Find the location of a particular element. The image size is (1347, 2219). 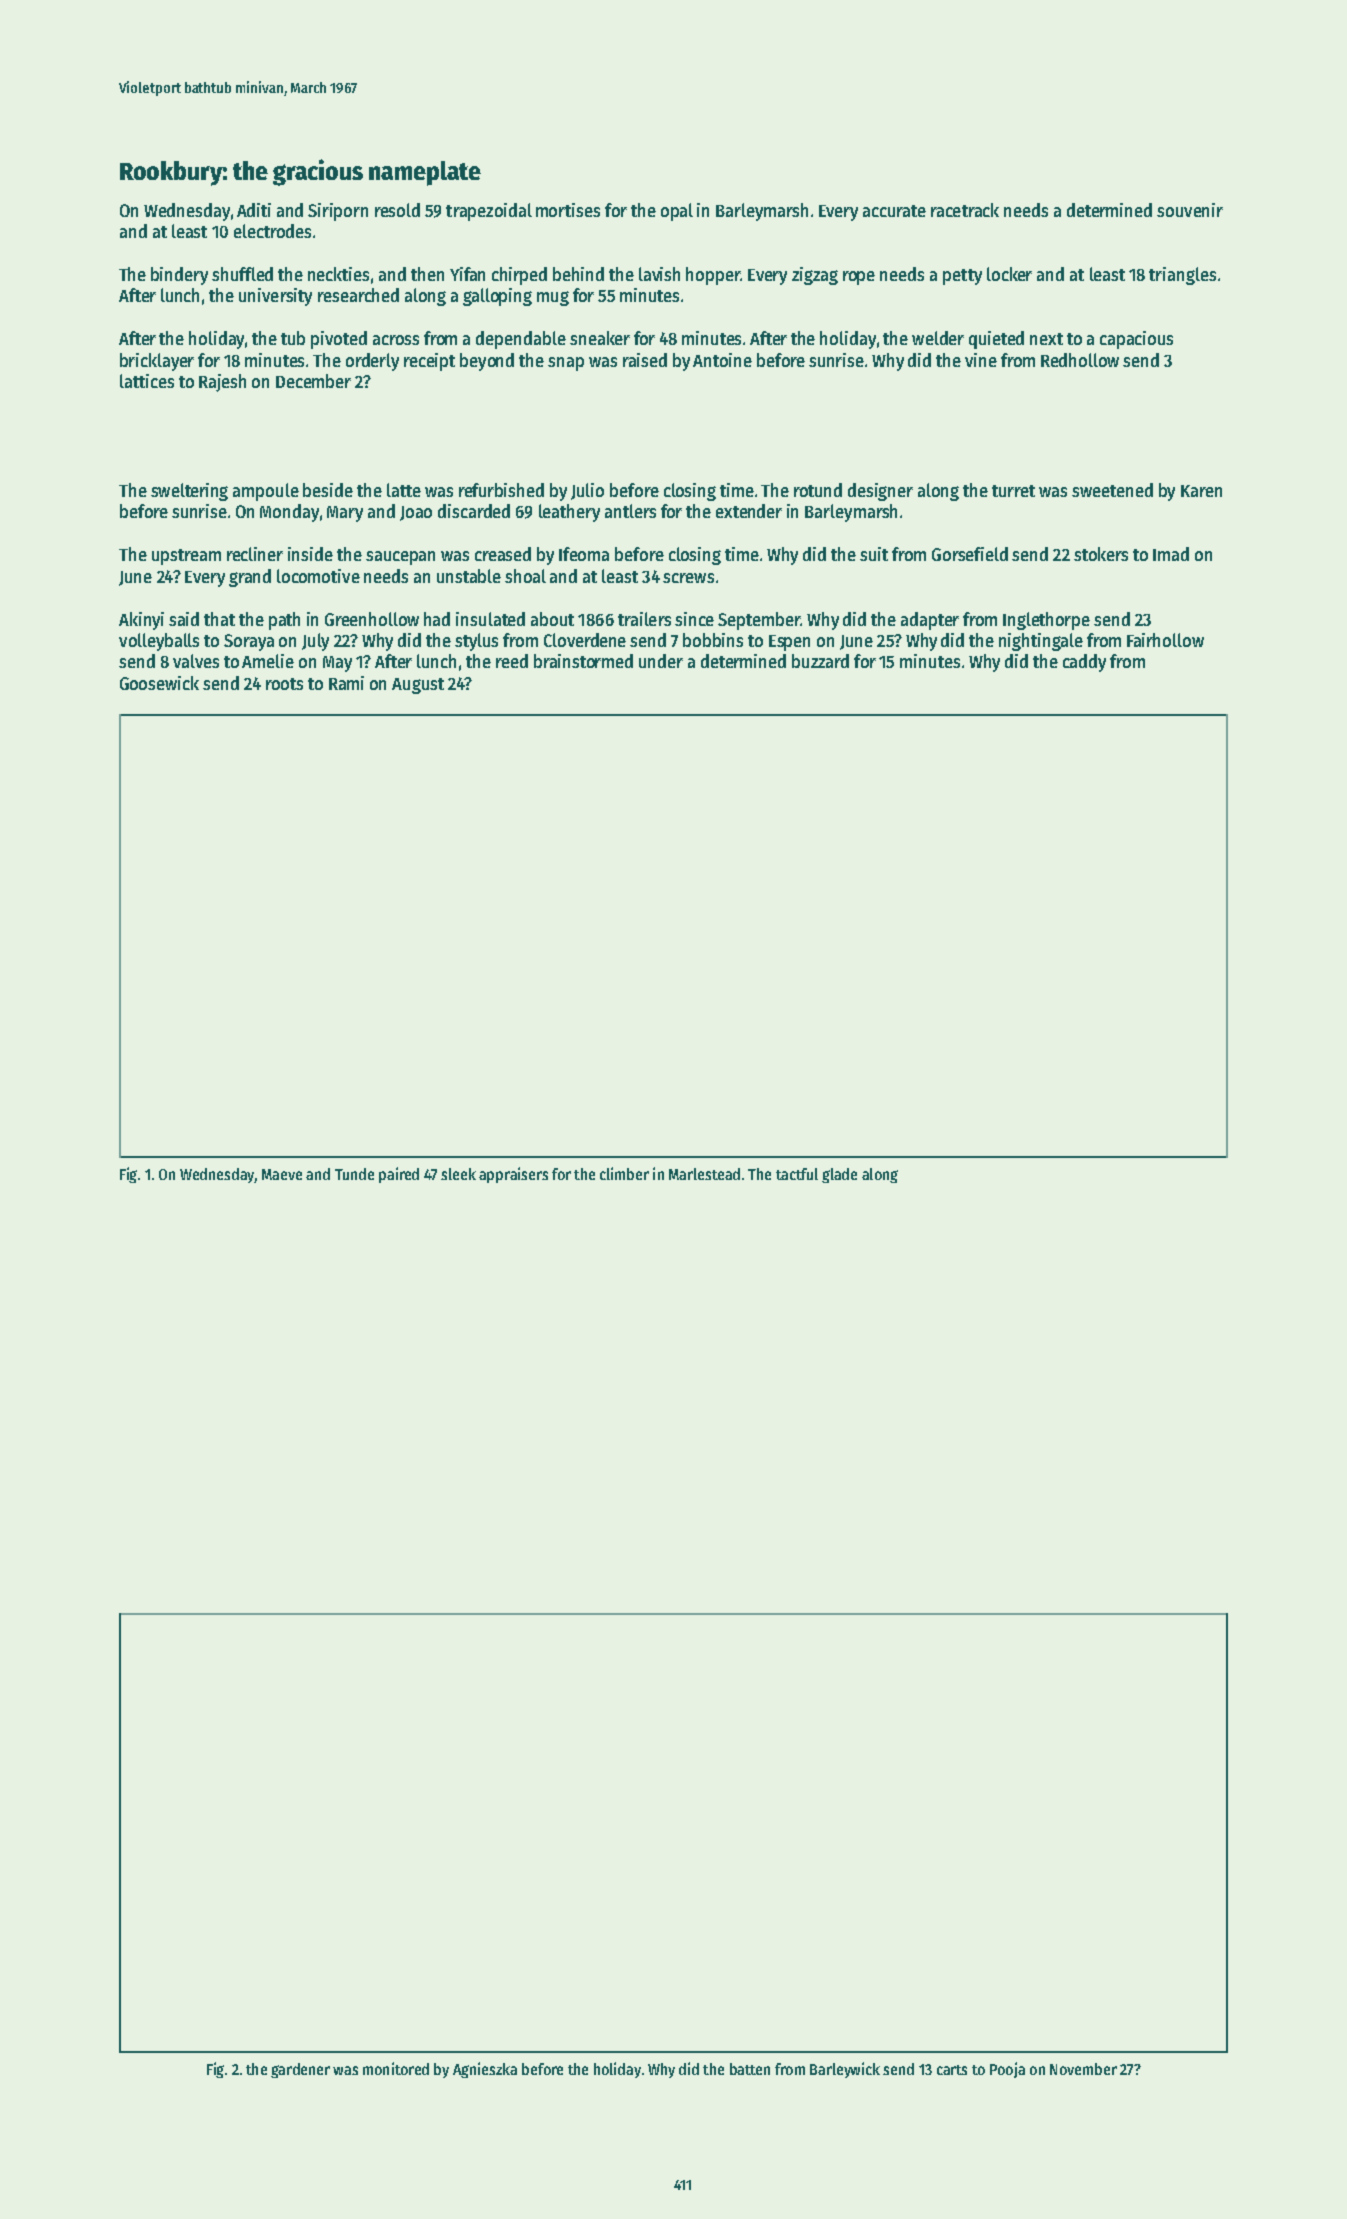

November is located at coordinates (1083, 2069).
